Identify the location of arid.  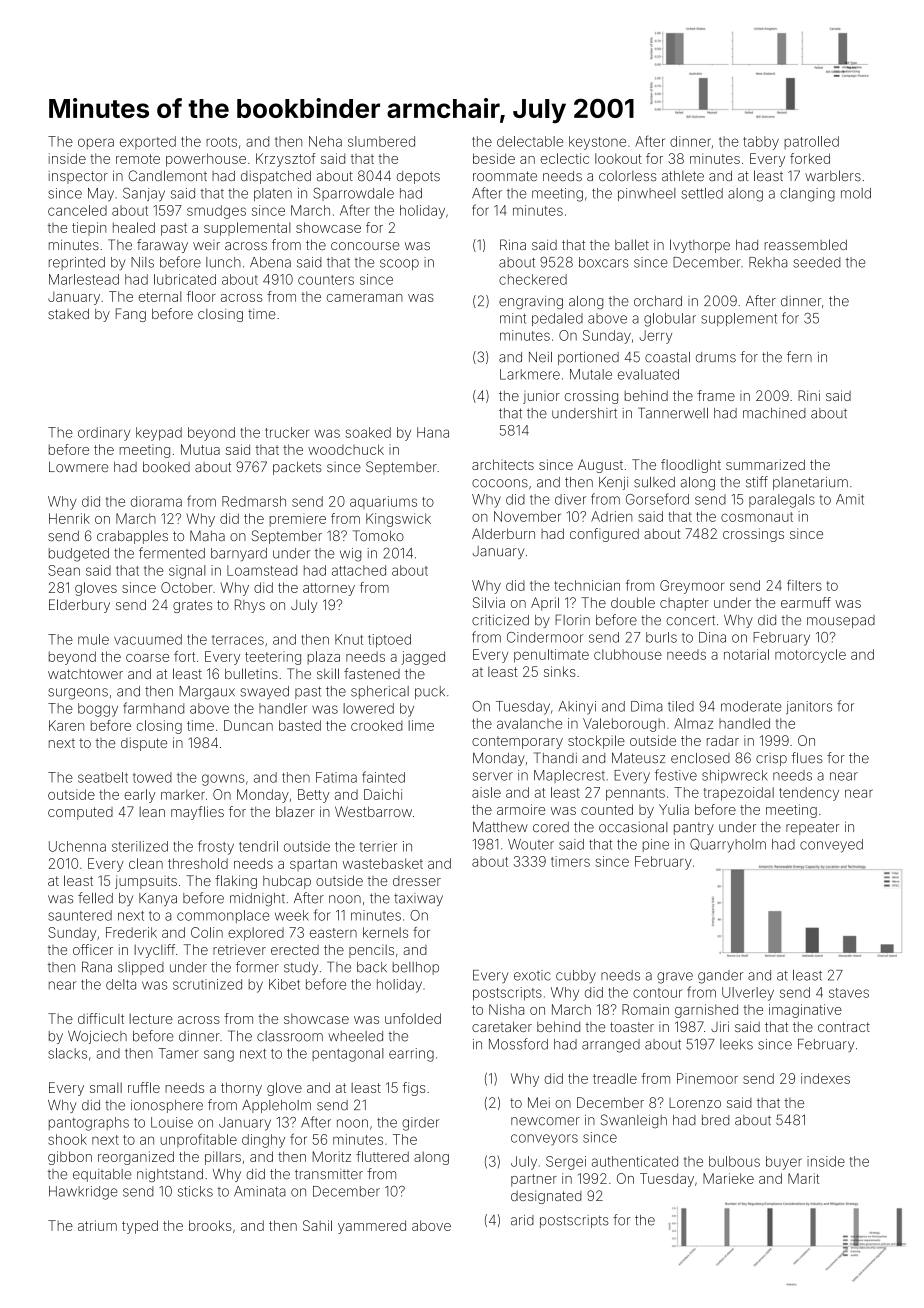
(522, 1220).
